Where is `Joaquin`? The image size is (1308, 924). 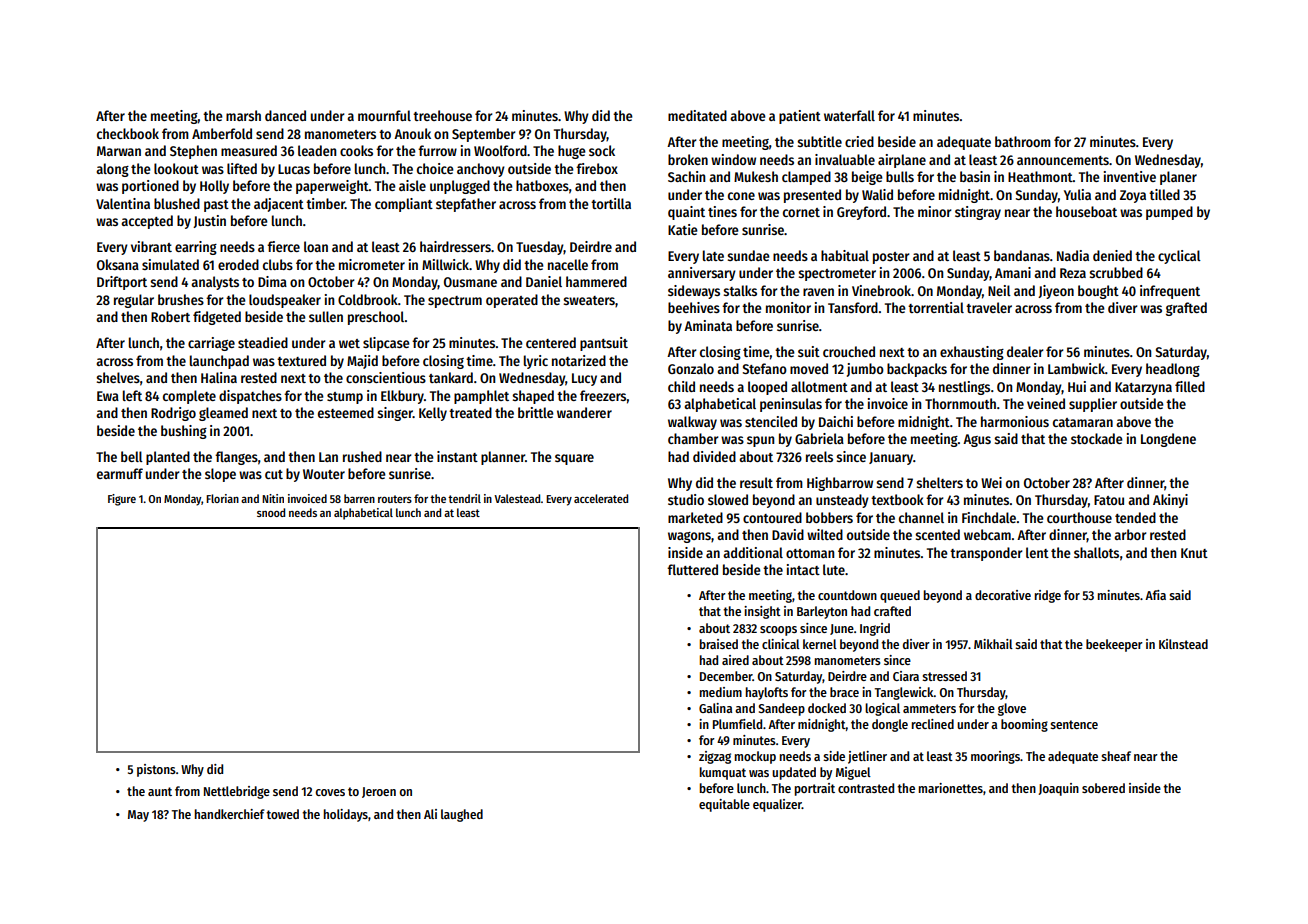
Joaquin is located at coordinates (1058, 789).
